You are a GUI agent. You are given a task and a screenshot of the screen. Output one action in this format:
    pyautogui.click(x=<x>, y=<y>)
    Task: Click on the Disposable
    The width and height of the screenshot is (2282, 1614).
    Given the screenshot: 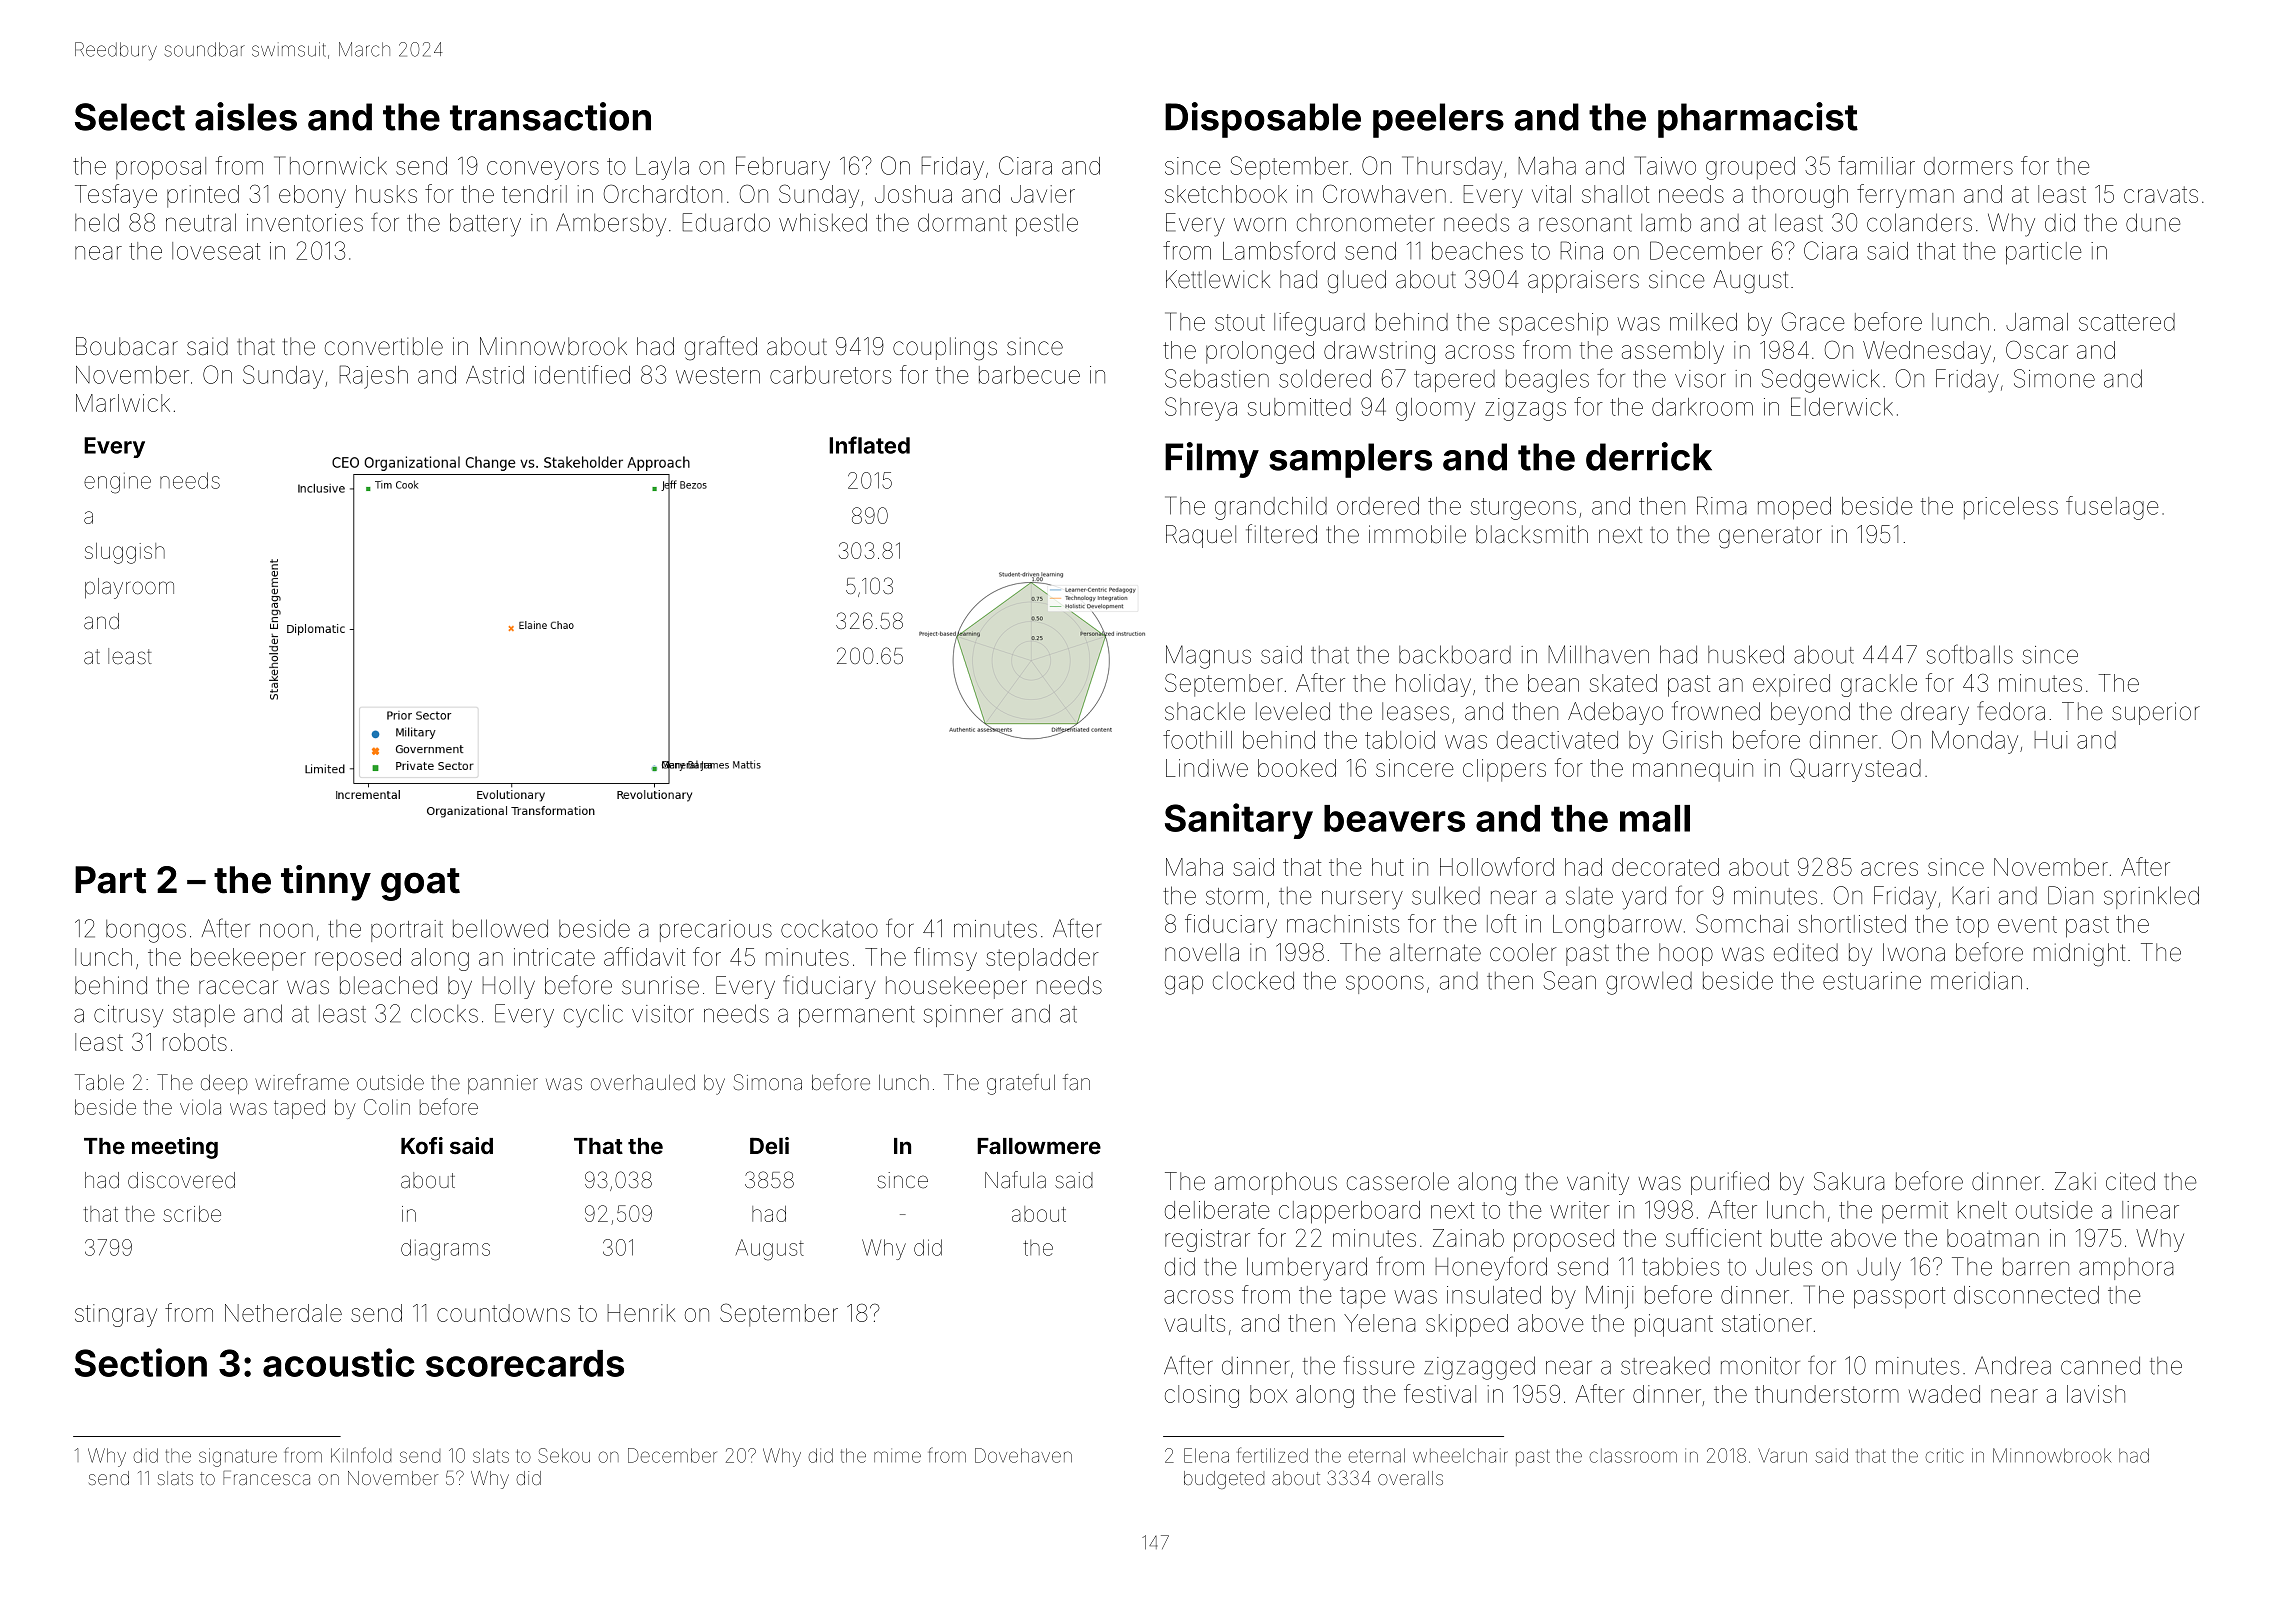 What is the action you would take?
    pyautogui.click(x=1263, y=120)
